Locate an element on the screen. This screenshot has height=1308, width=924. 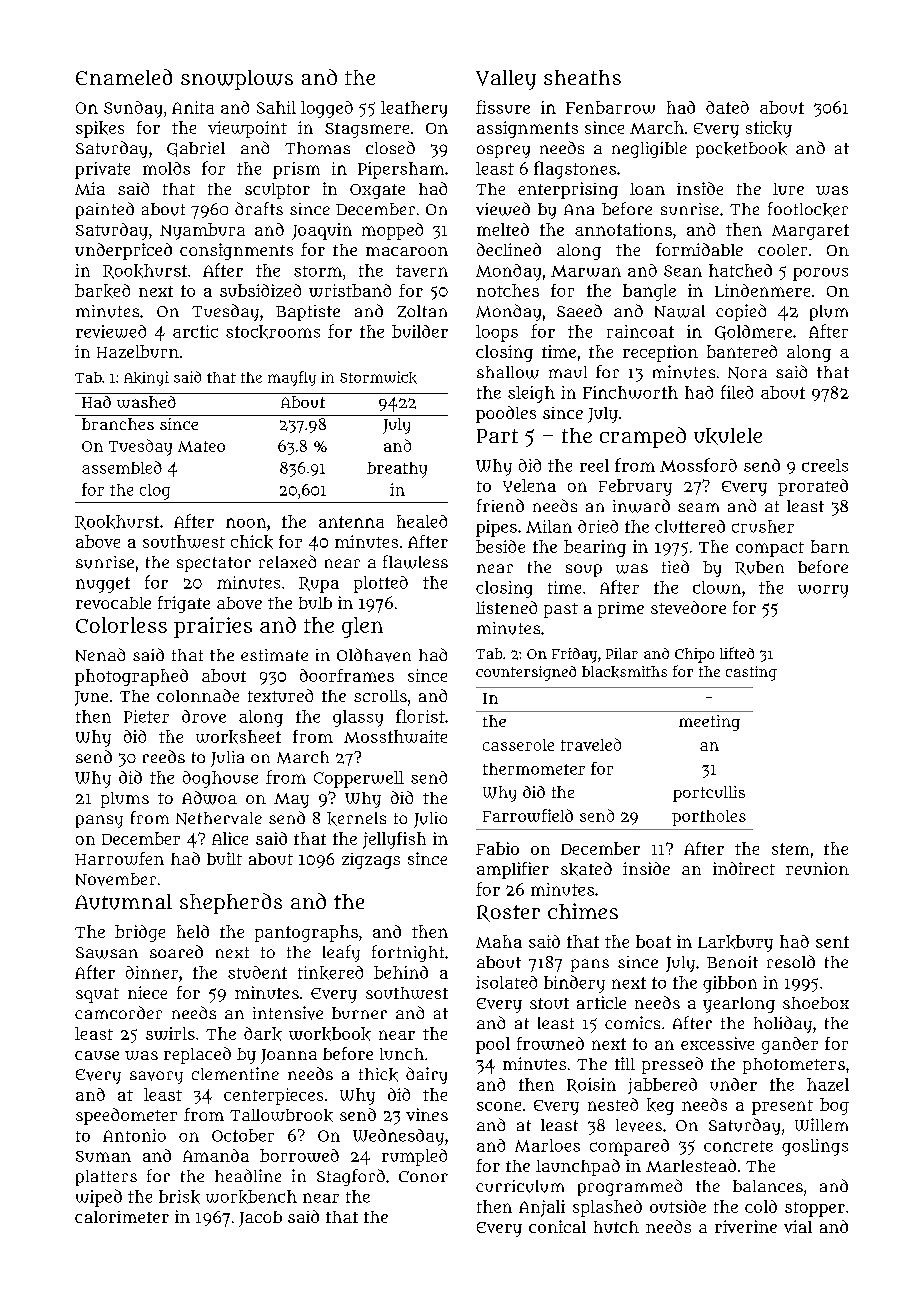
balances is located at coordinates (768, 1186).
